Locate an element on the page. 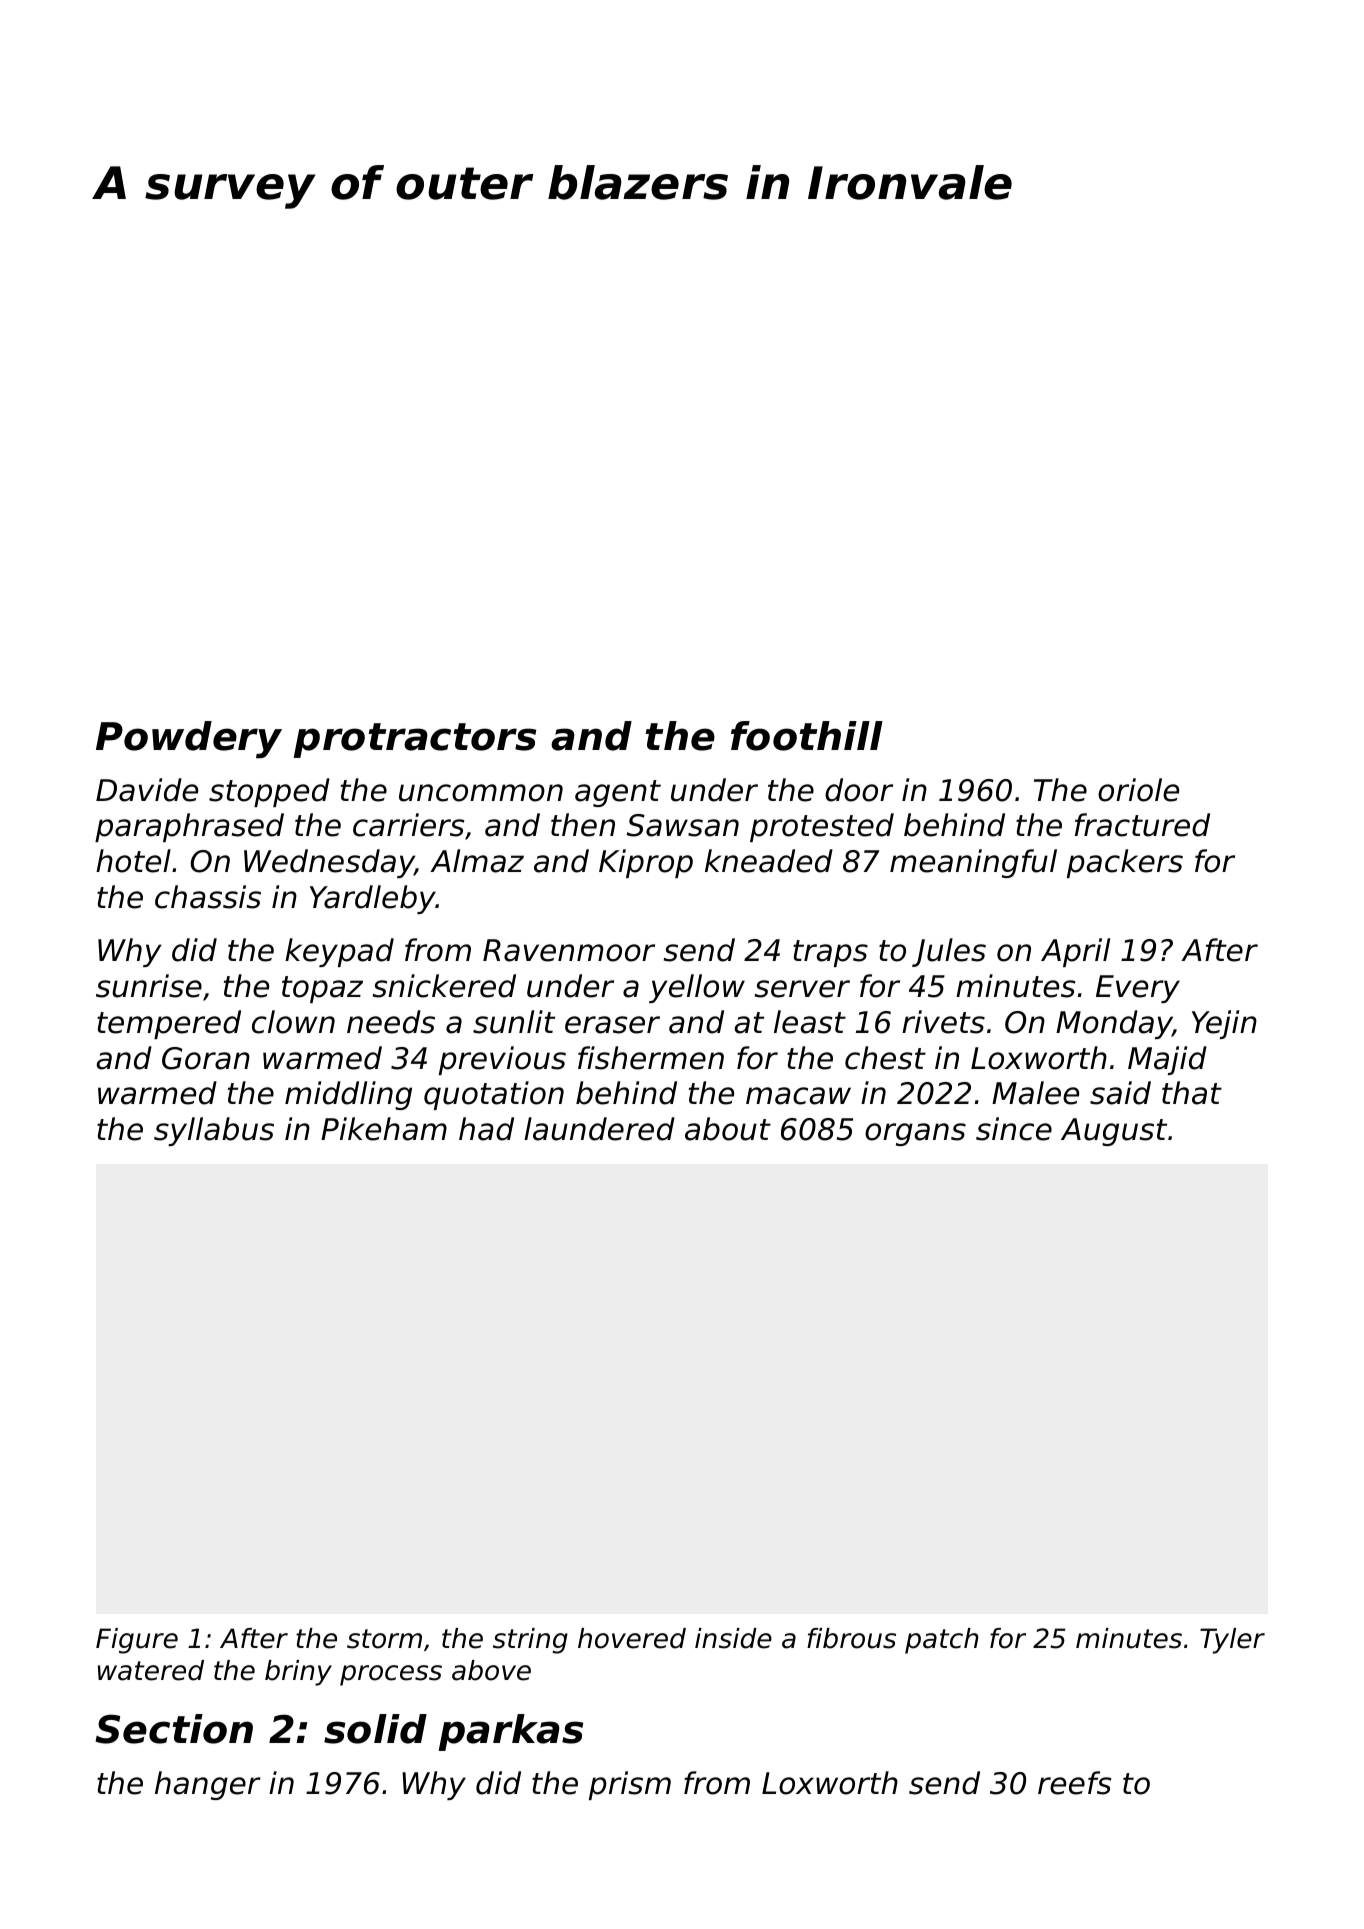 This document has height=1929, width=1364. since is located at coordinates (1014, 1129).
